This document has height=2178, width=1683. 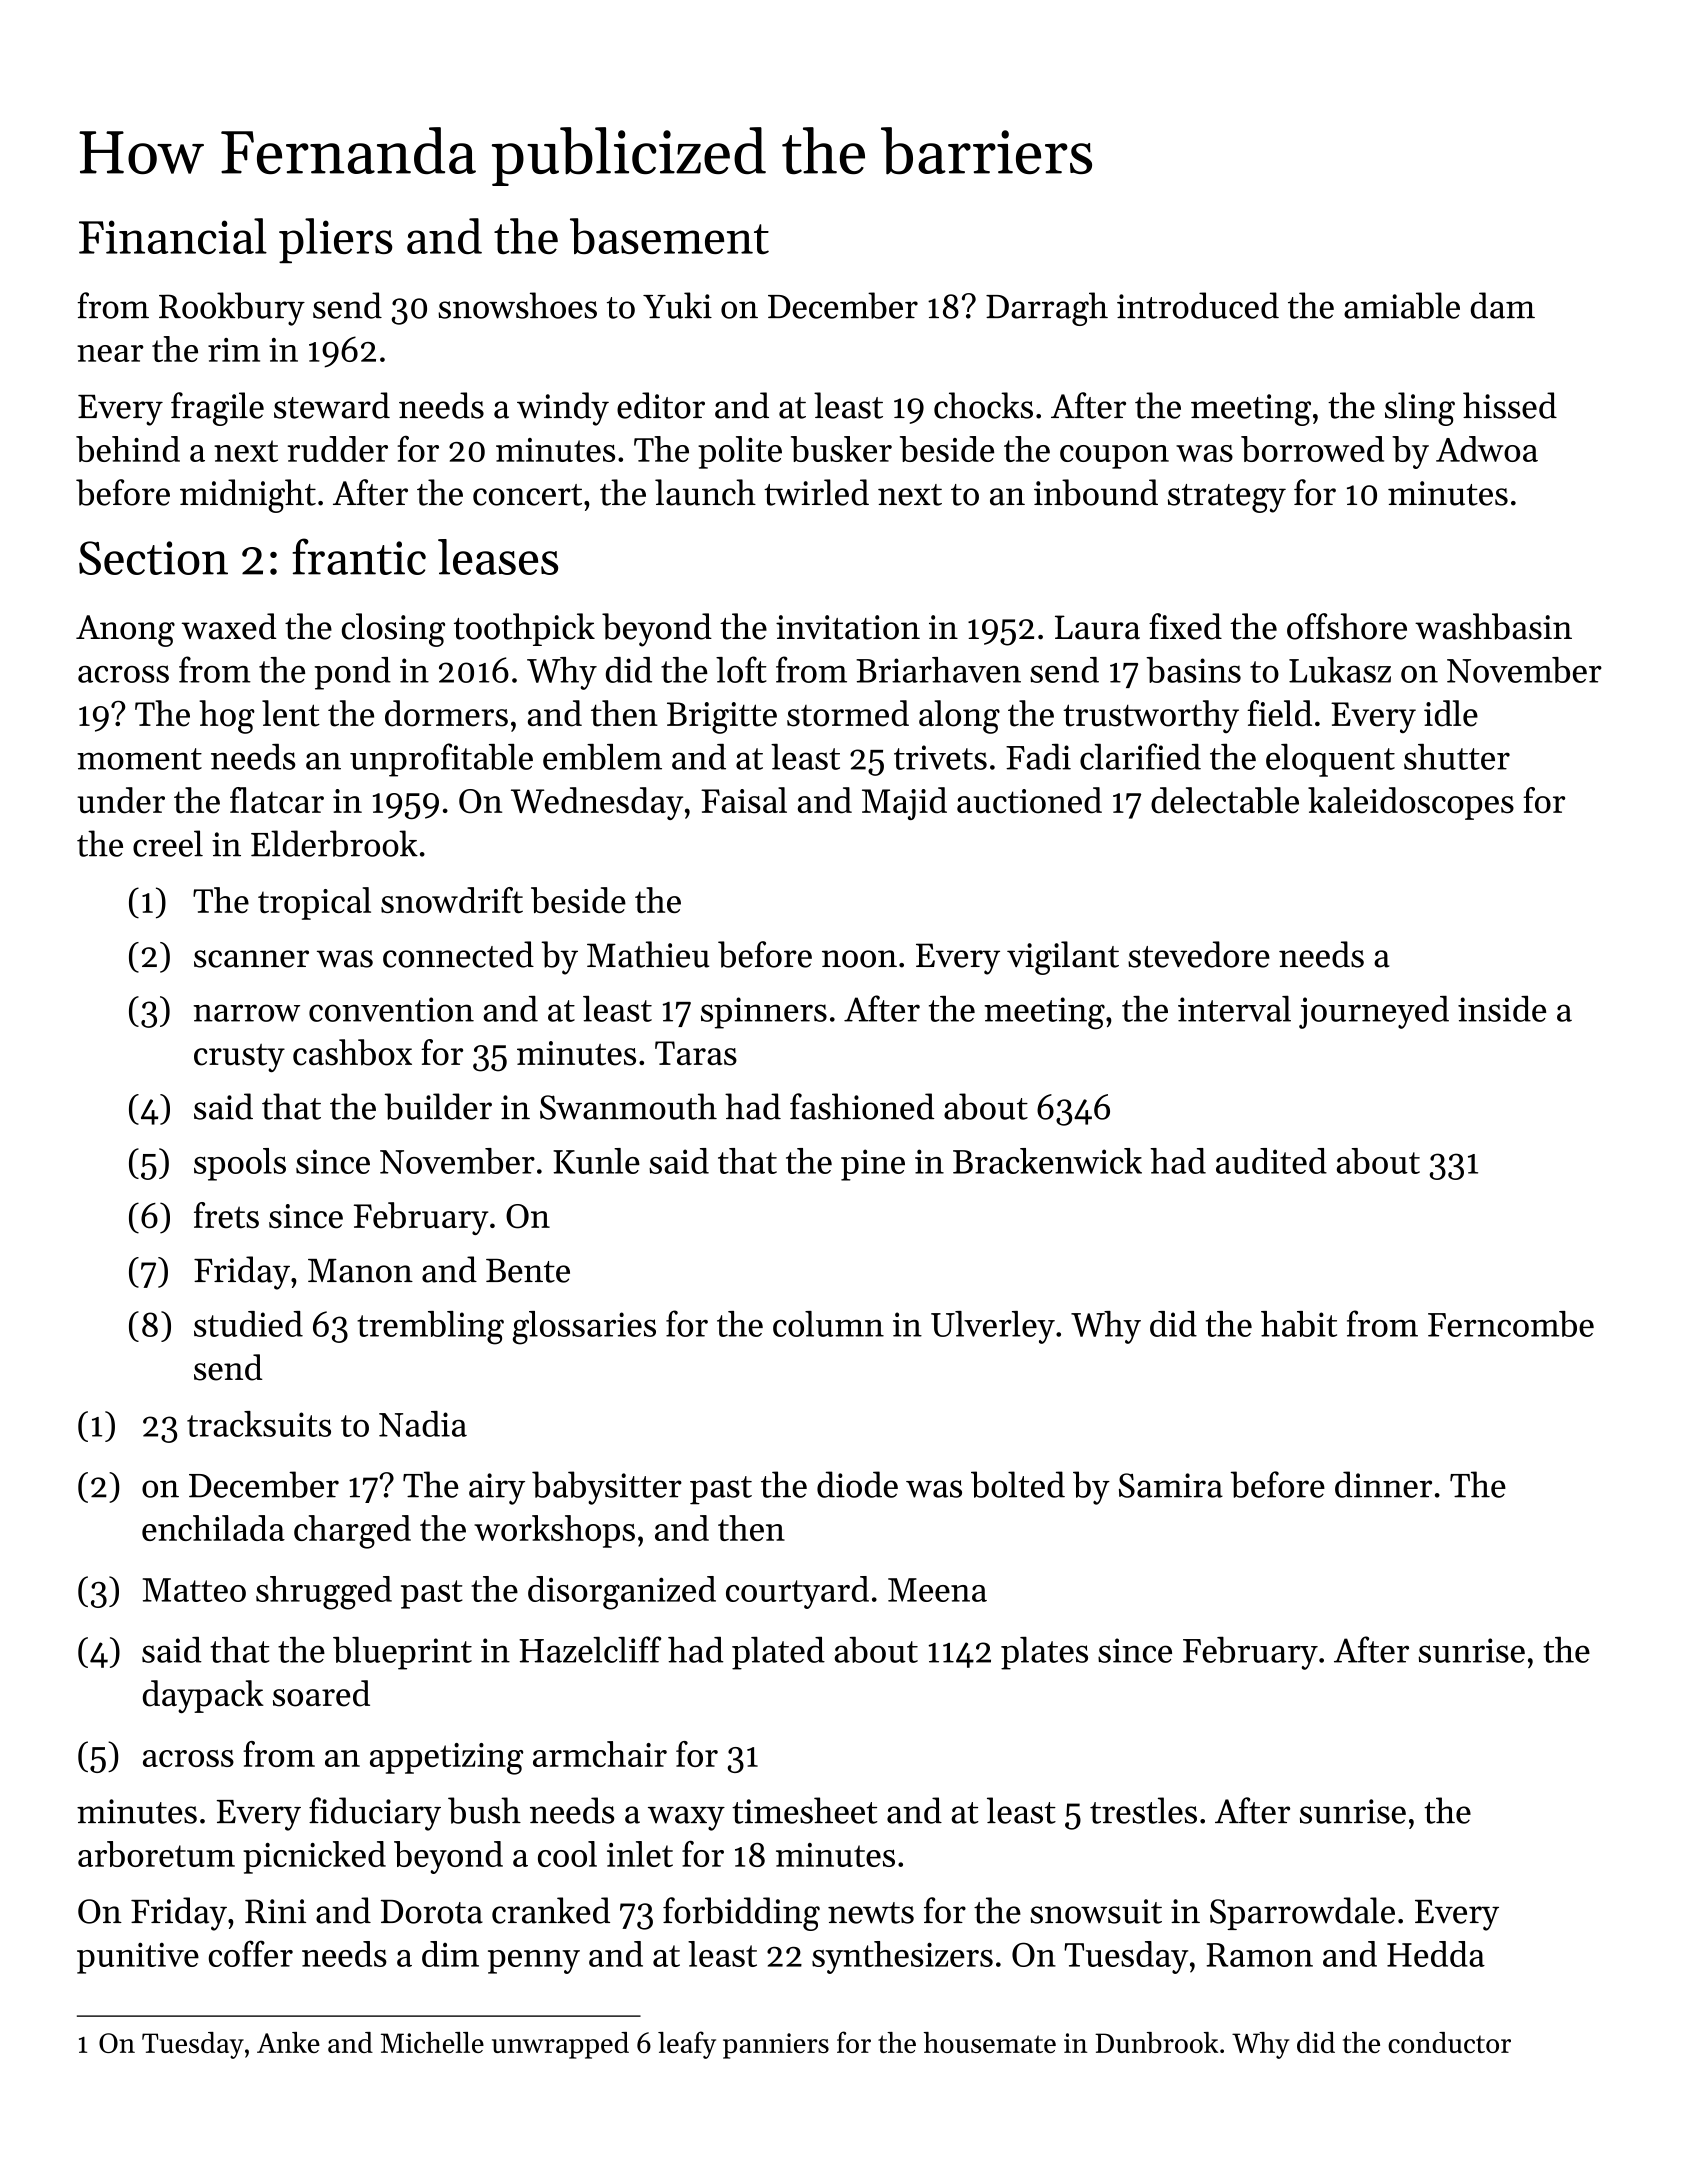 What do you see at coordinates (1503, 305) in the document?
I see `dam` at bounding box center [1503, 305].
